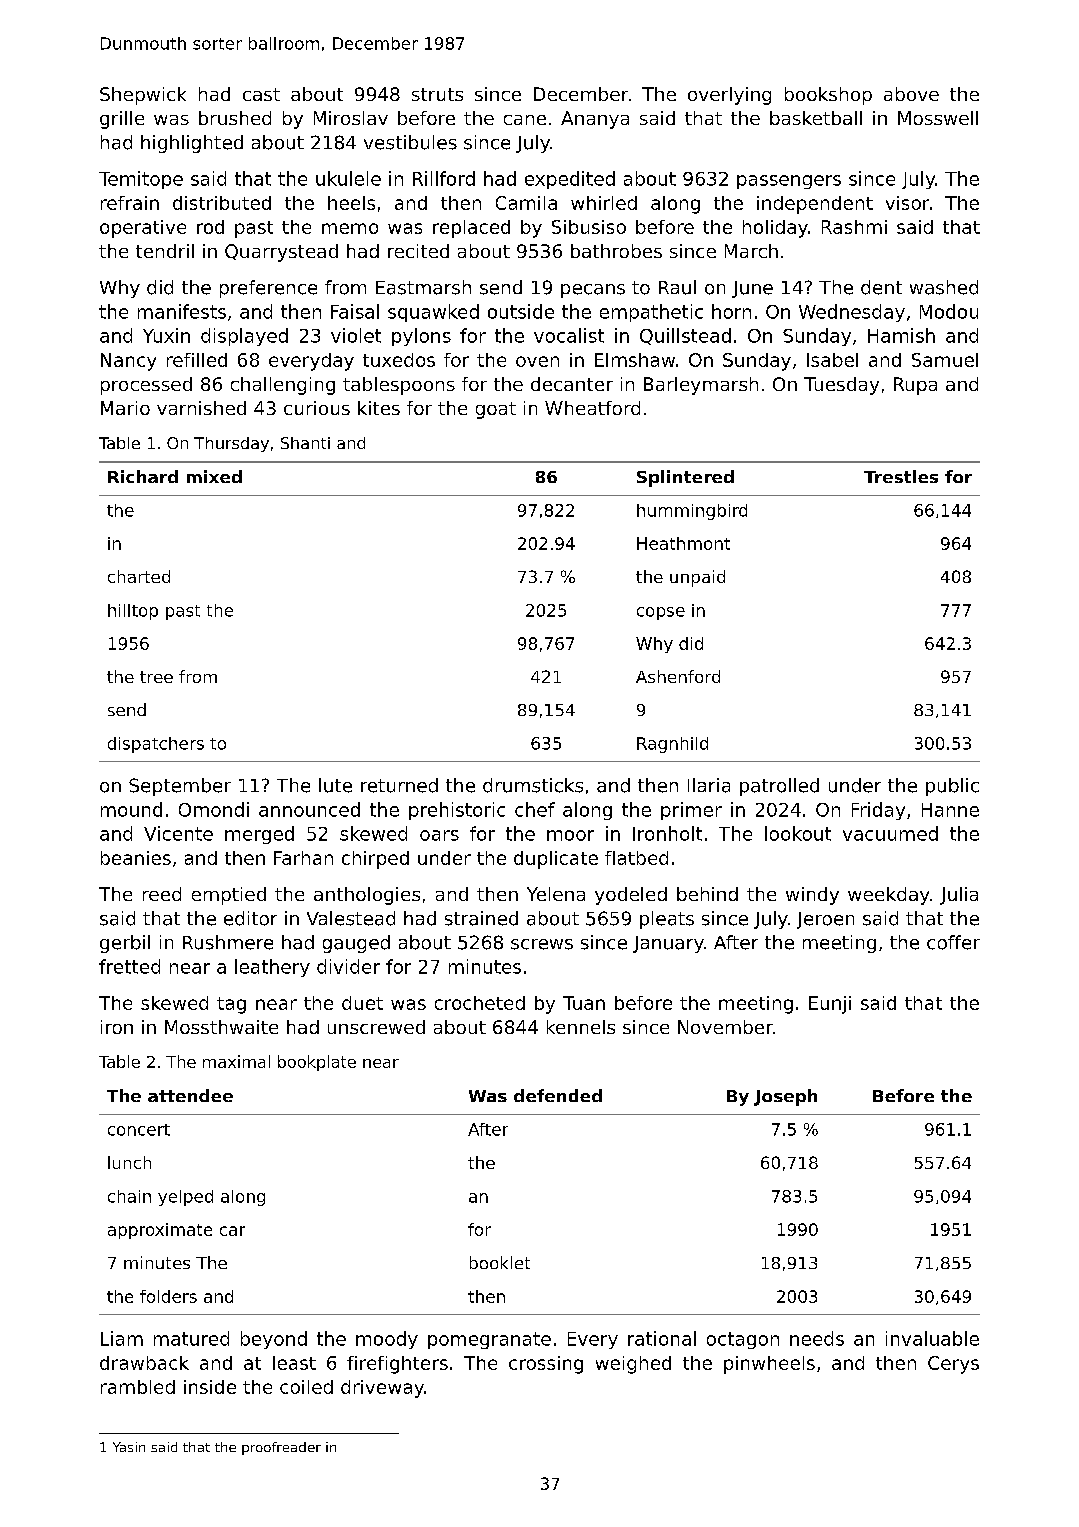  I want to click on Trestles, so click(901, 476).
